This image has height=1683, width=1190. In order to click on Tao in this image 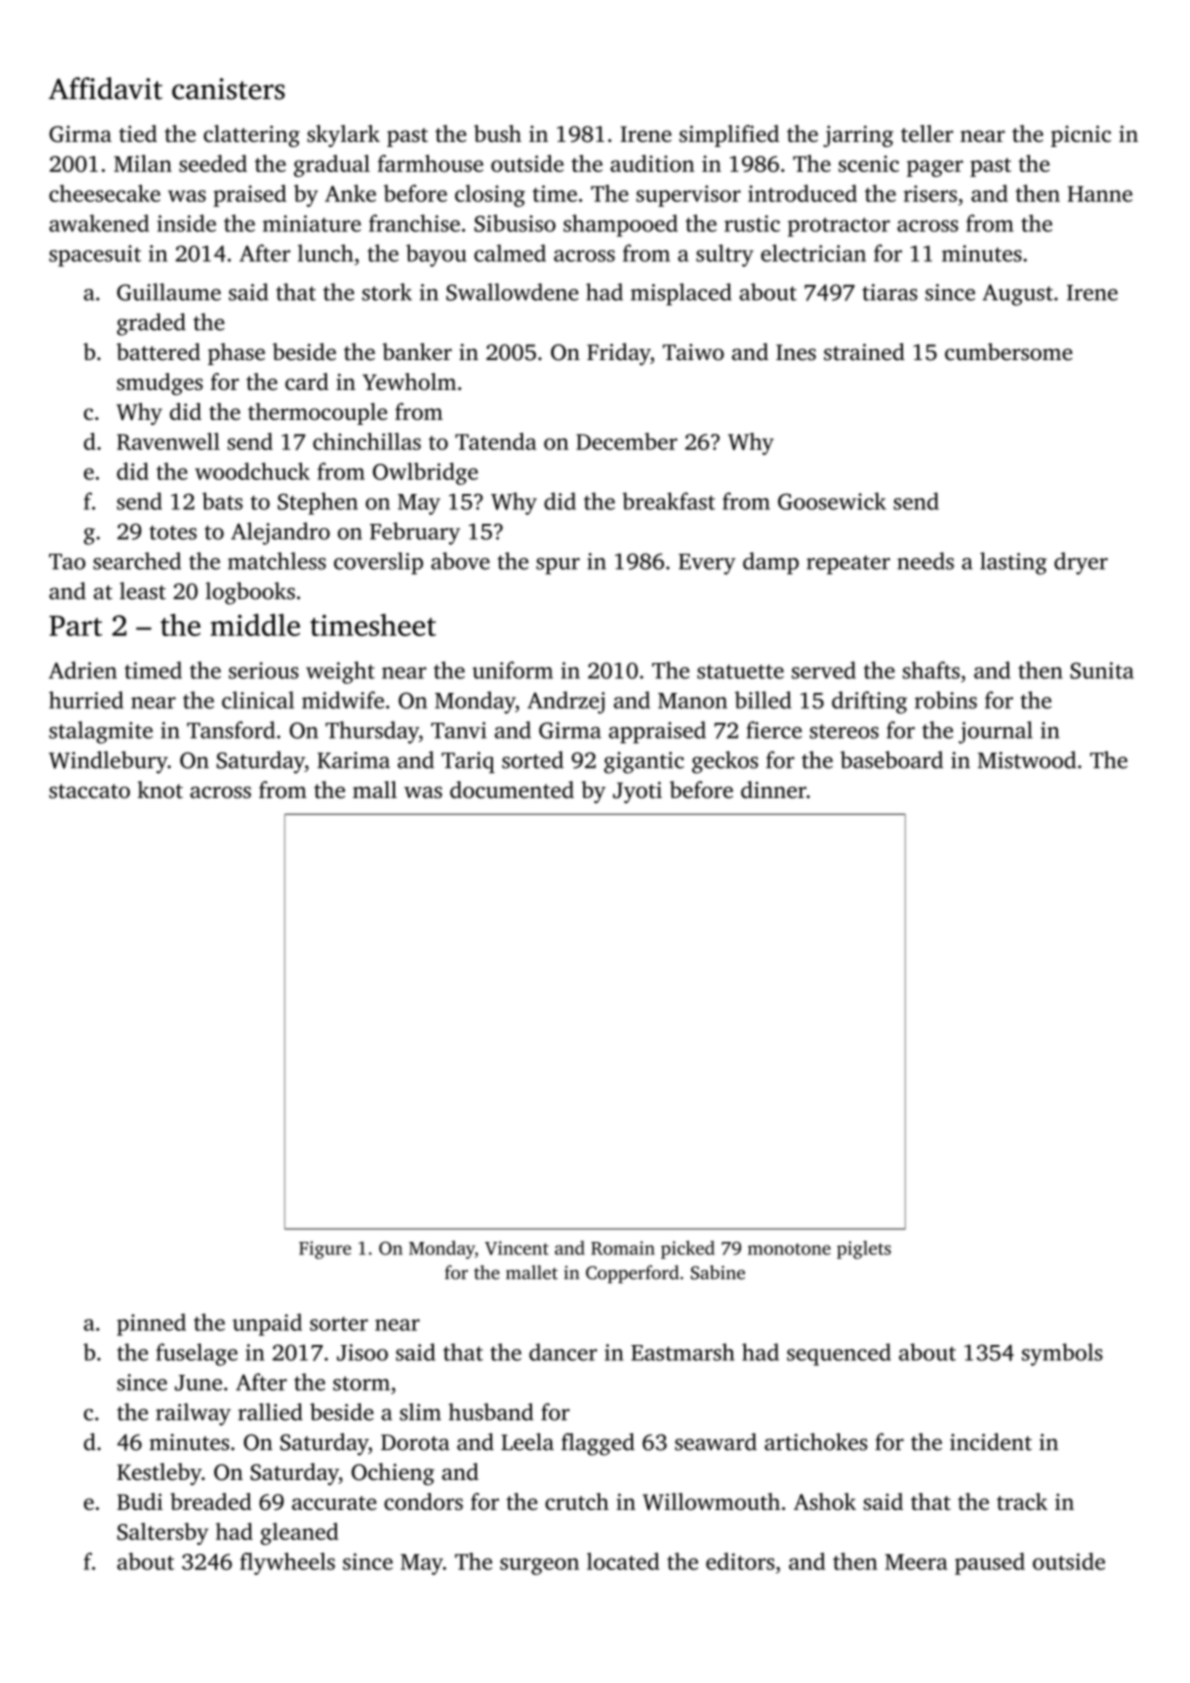, I will do `click(67, 562)`.
